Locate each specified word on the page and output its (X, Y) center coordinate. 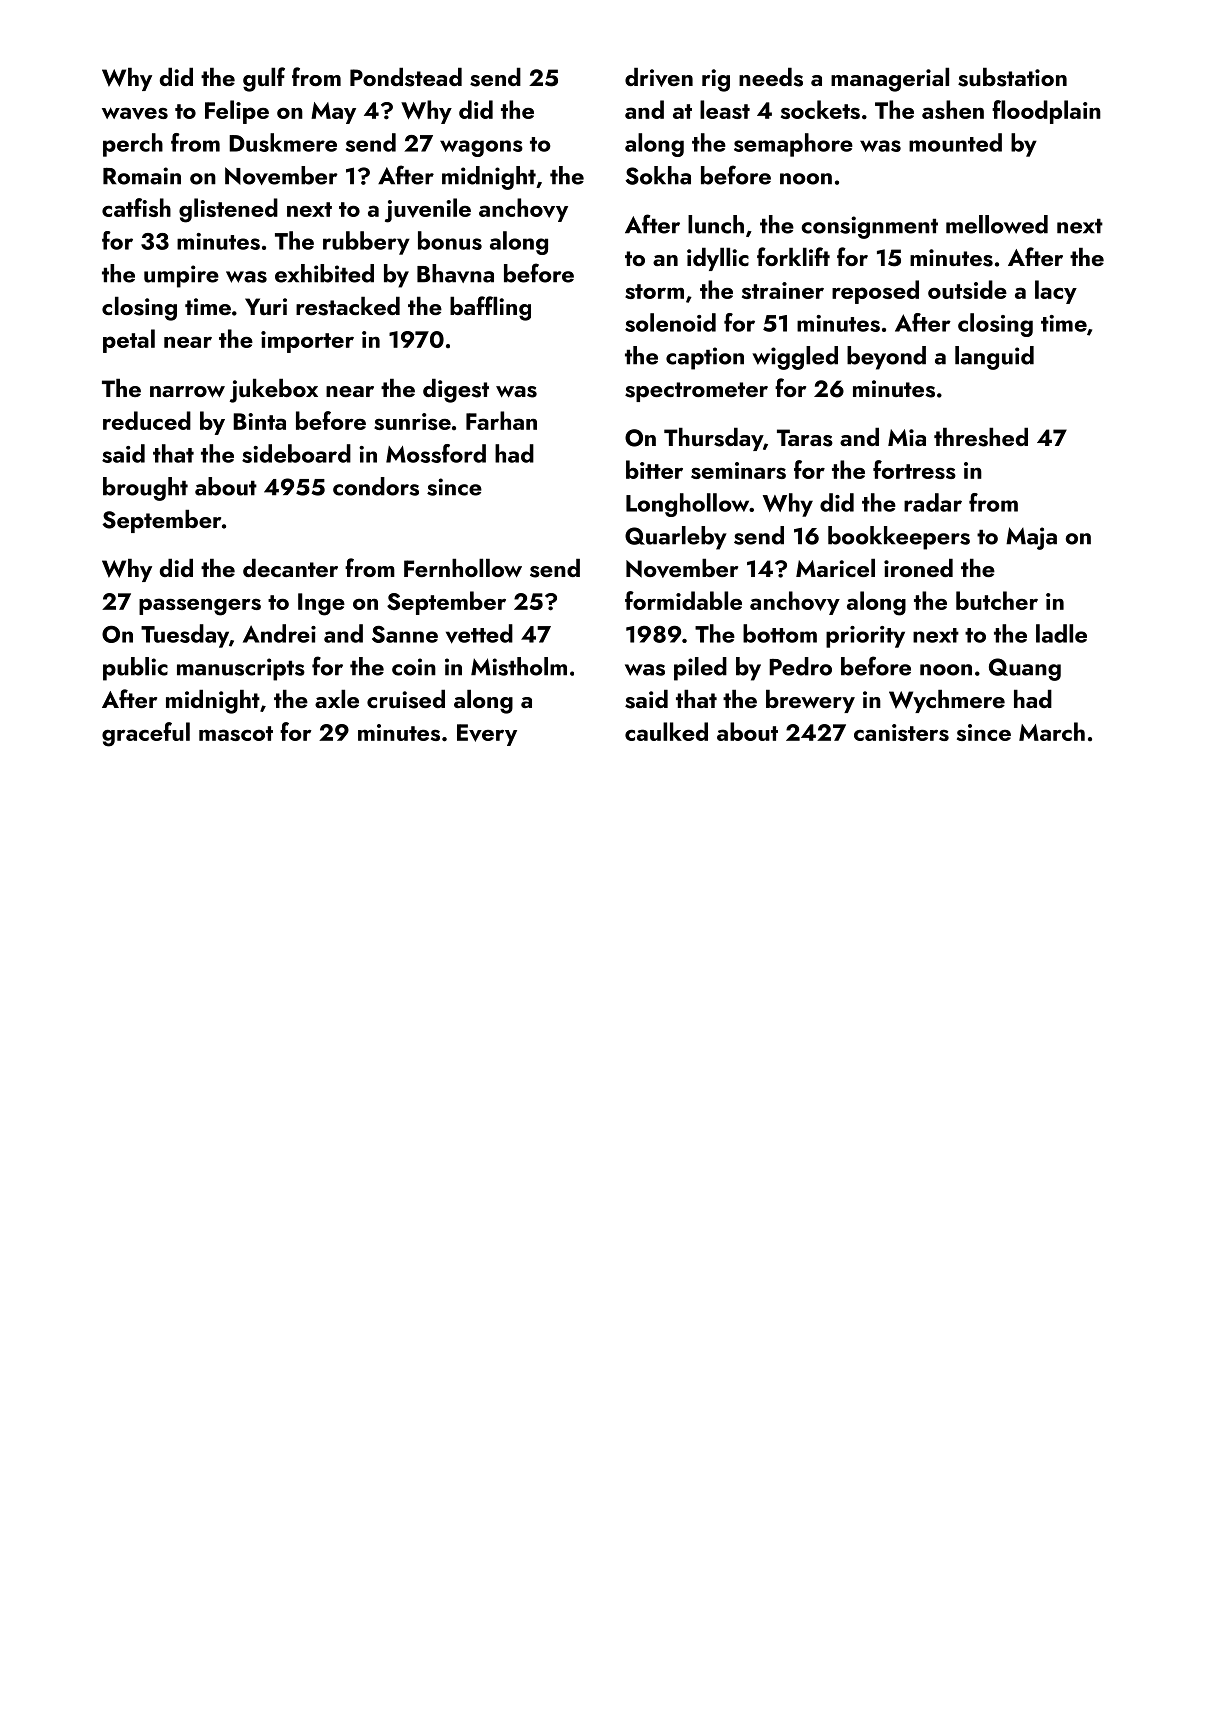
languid (994, 358)
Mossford (436, 453)
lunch (716, 224)
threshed (981, 437)
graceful (146, 734)
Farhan (501, 420)
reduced (147, 420)
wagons (481, 148)
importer (307, 342)
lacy (1056, 292)
